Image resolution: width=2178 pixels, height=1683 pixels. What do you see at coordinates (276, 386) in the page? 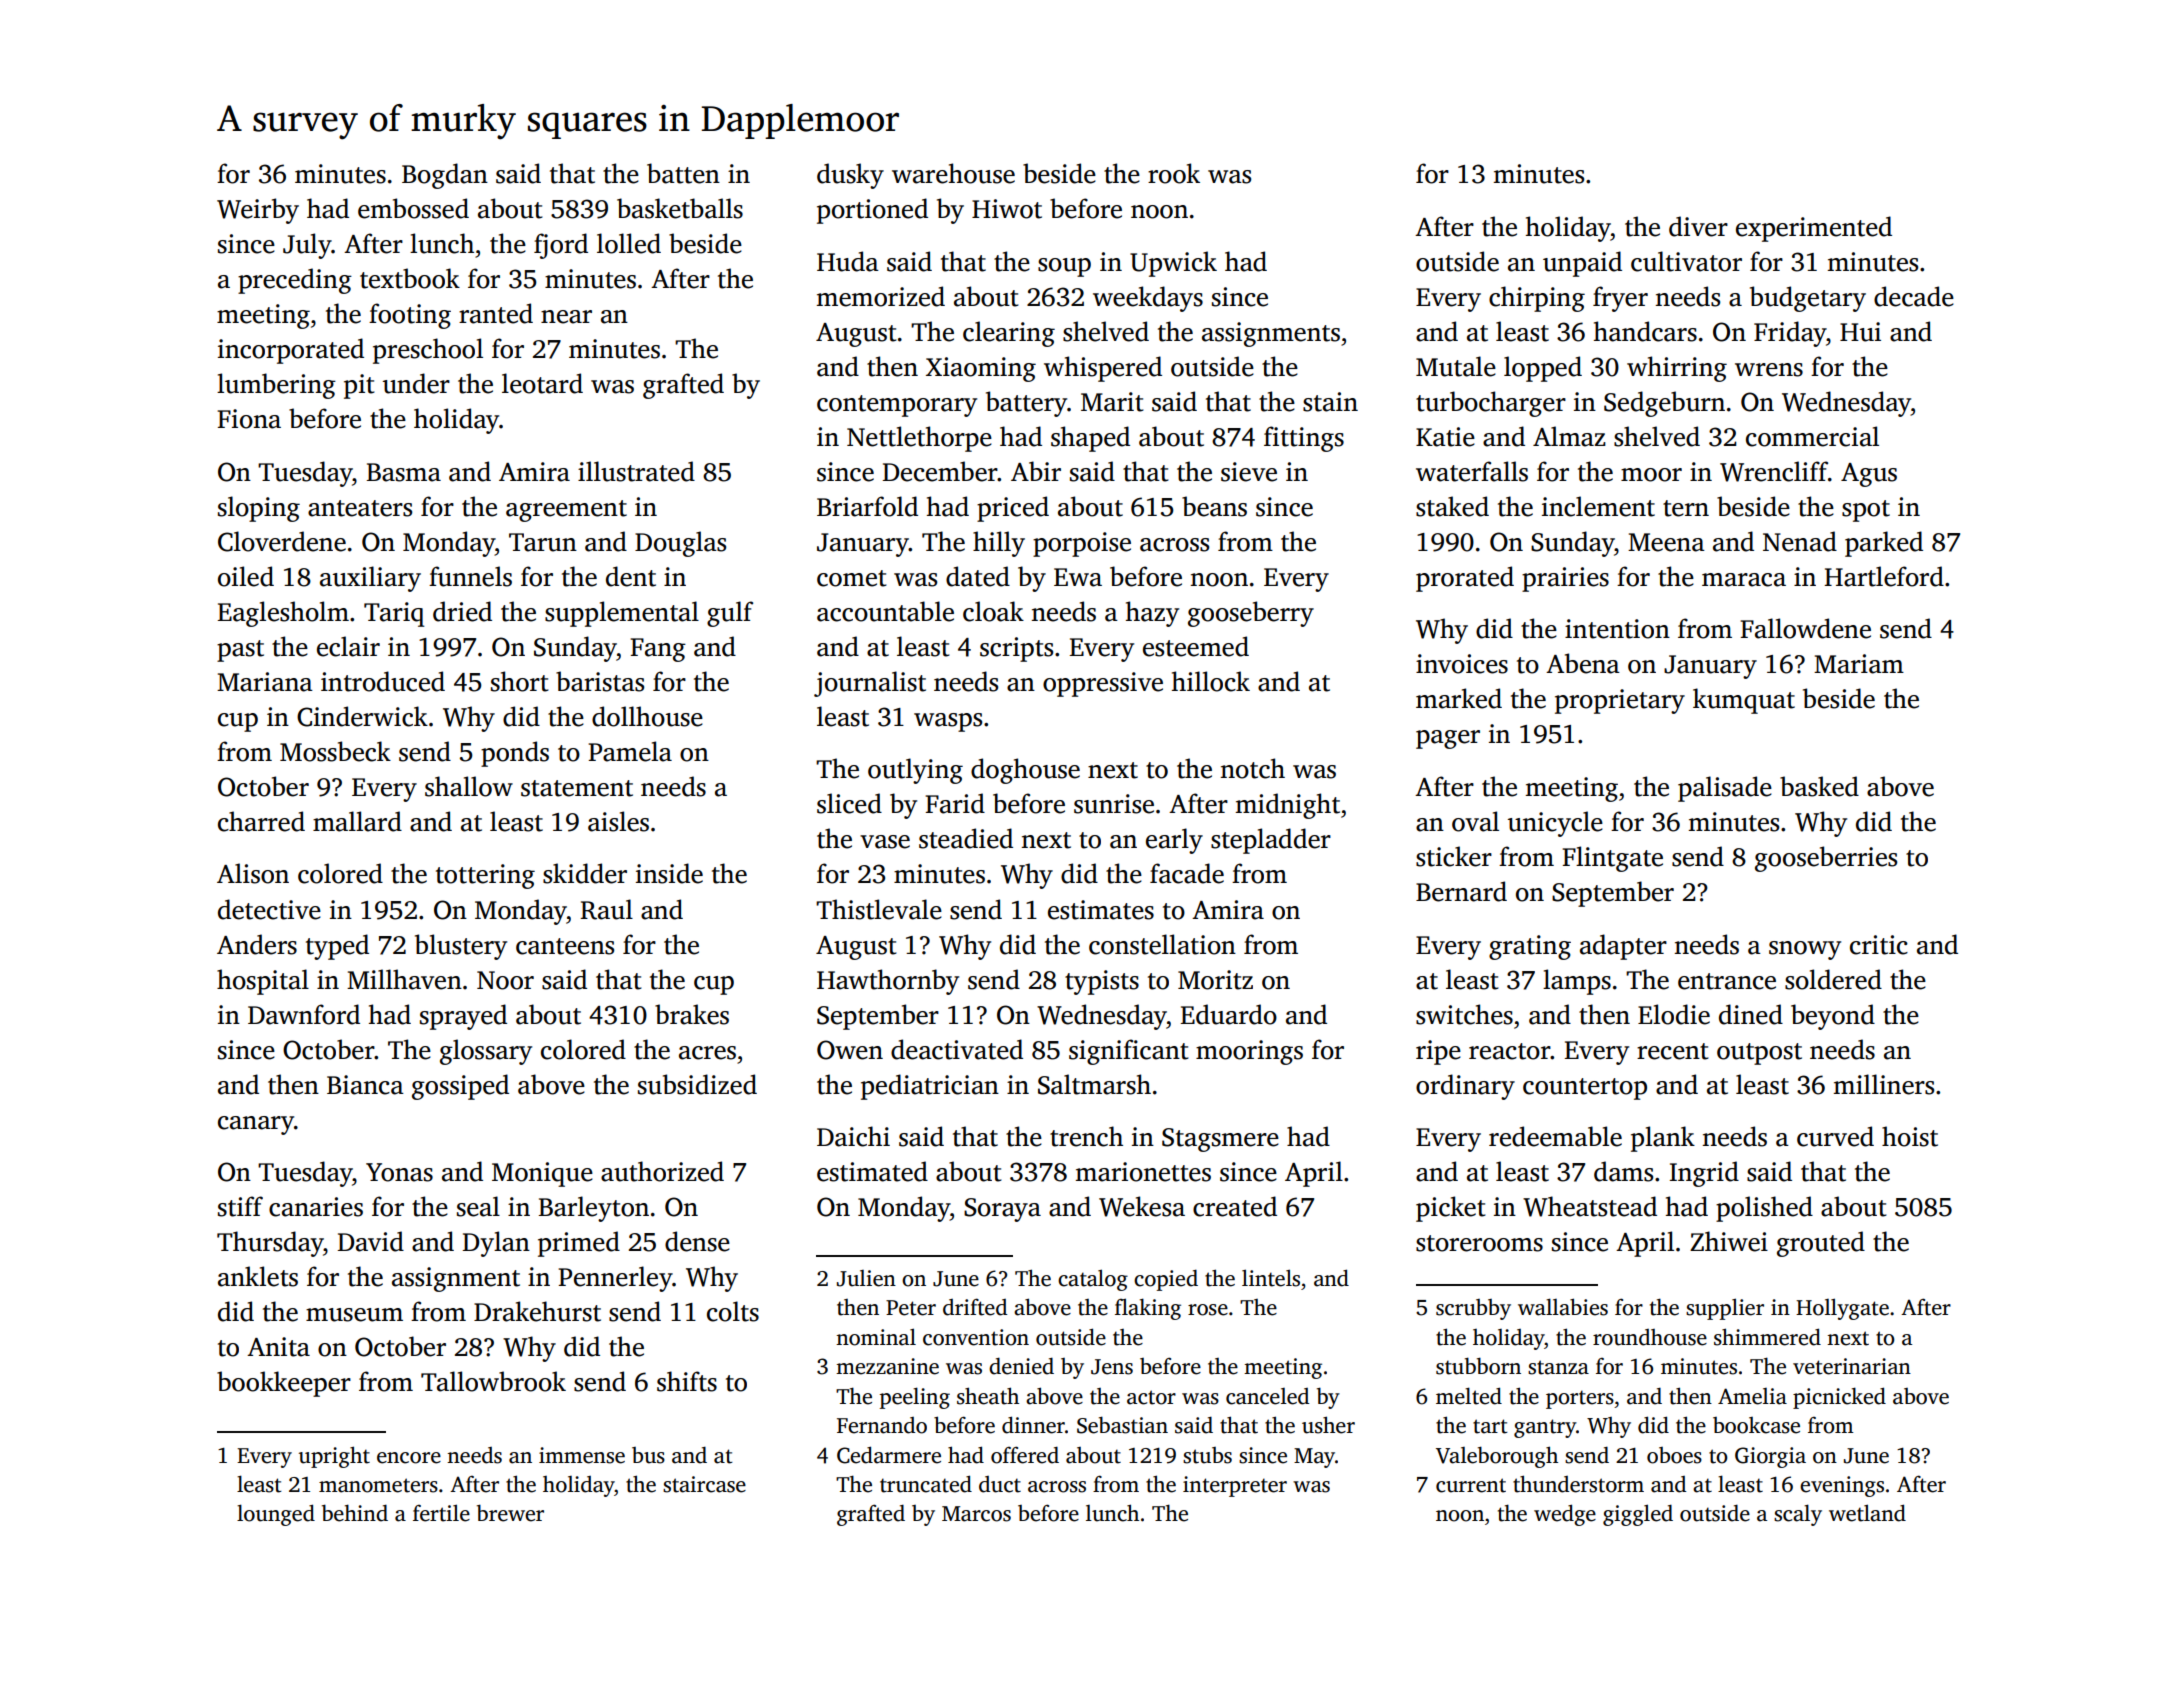
I see `lumbering` at bounding box center [276, 386].
